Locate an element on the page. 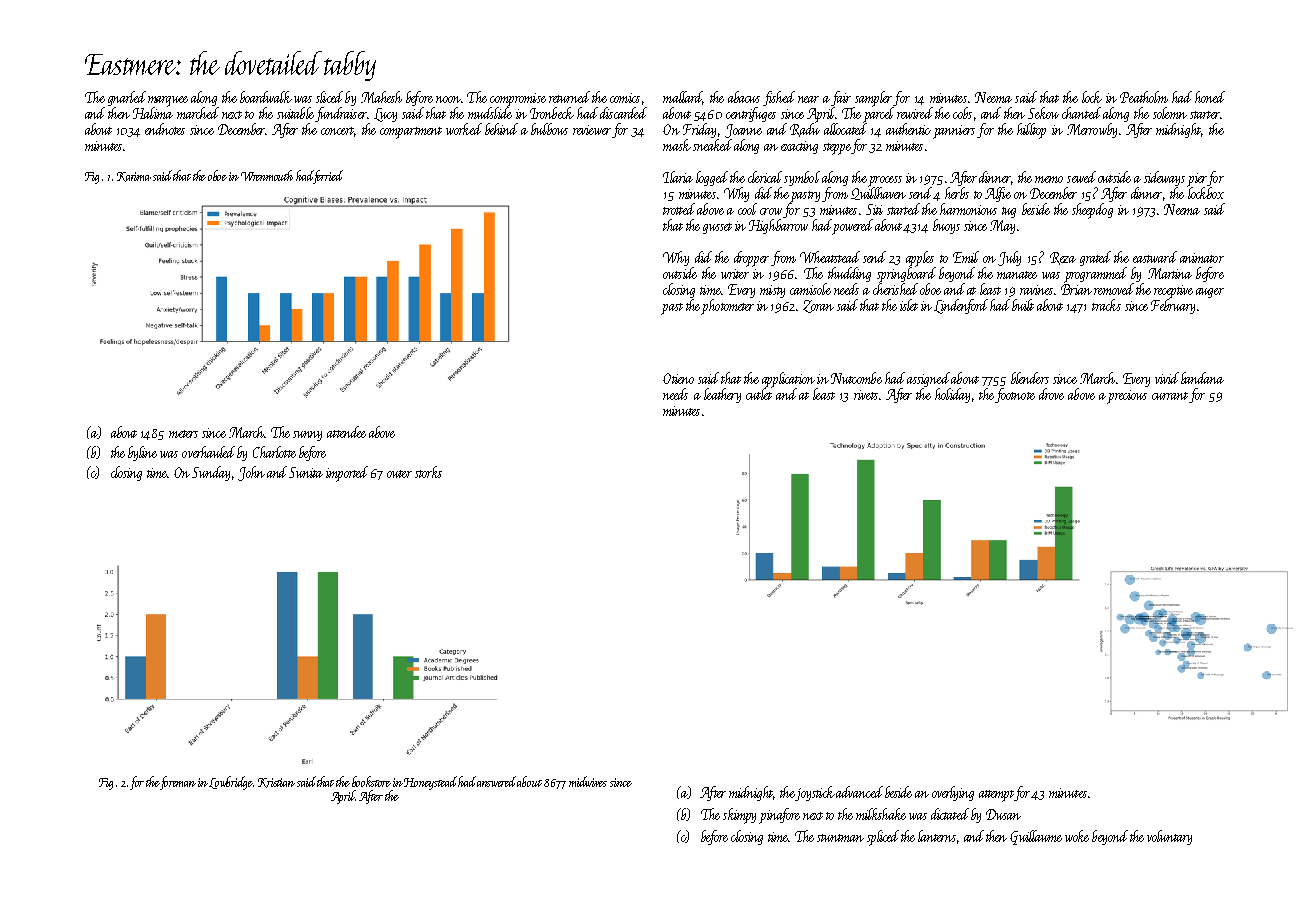 The width and height of the image is (1308, 924). storks is located at coordinates (428, 472).
